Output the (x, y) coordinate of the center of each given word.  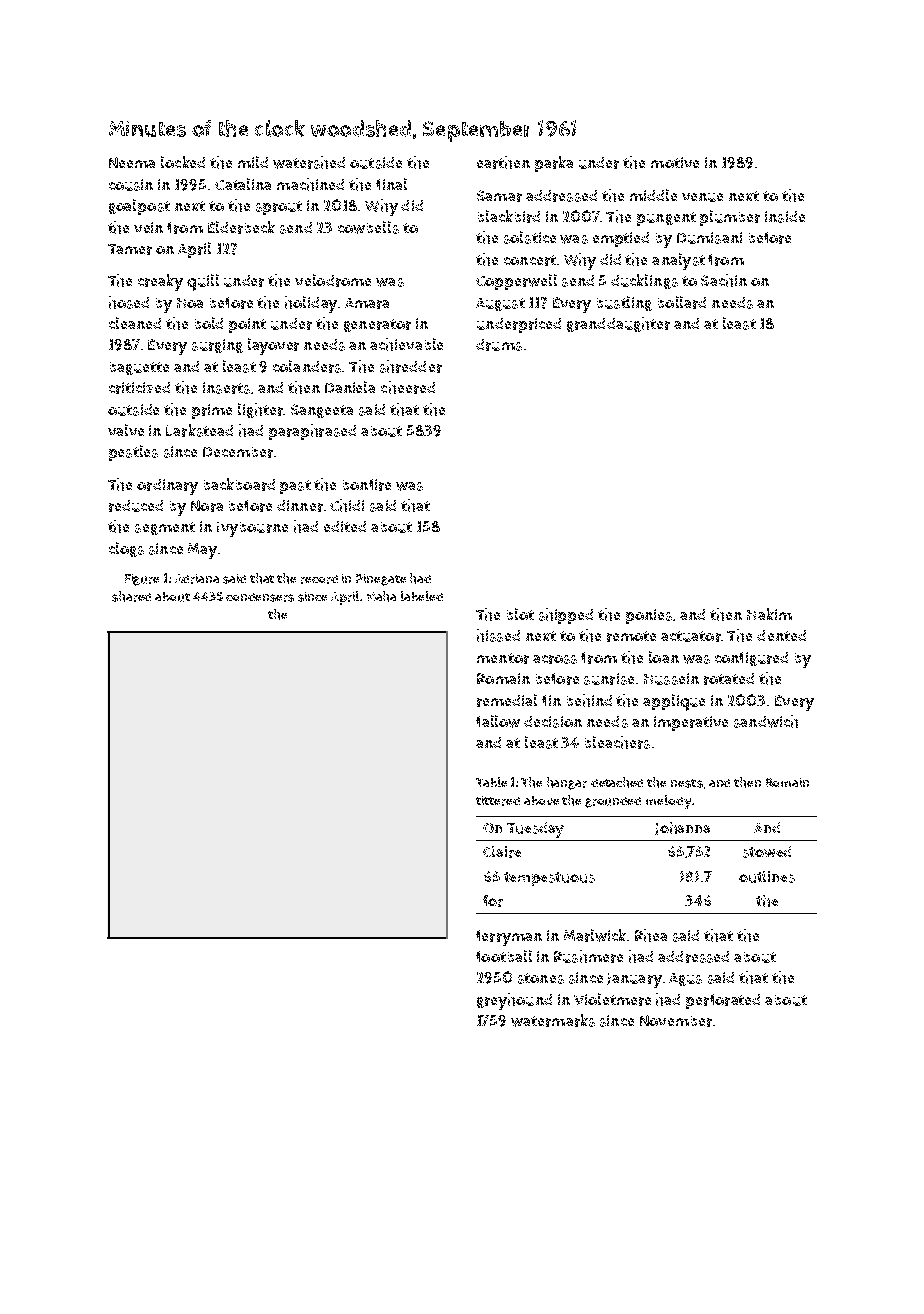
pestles (133, 453)
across (555, 659)
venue (702, 197)
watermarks (553, 1020)
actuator (691, 636)
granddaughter (618, 324)
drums (499, 345)
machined (310, 184)
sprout (279, 208)
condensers (260, 597)
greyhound (514, 1001)
